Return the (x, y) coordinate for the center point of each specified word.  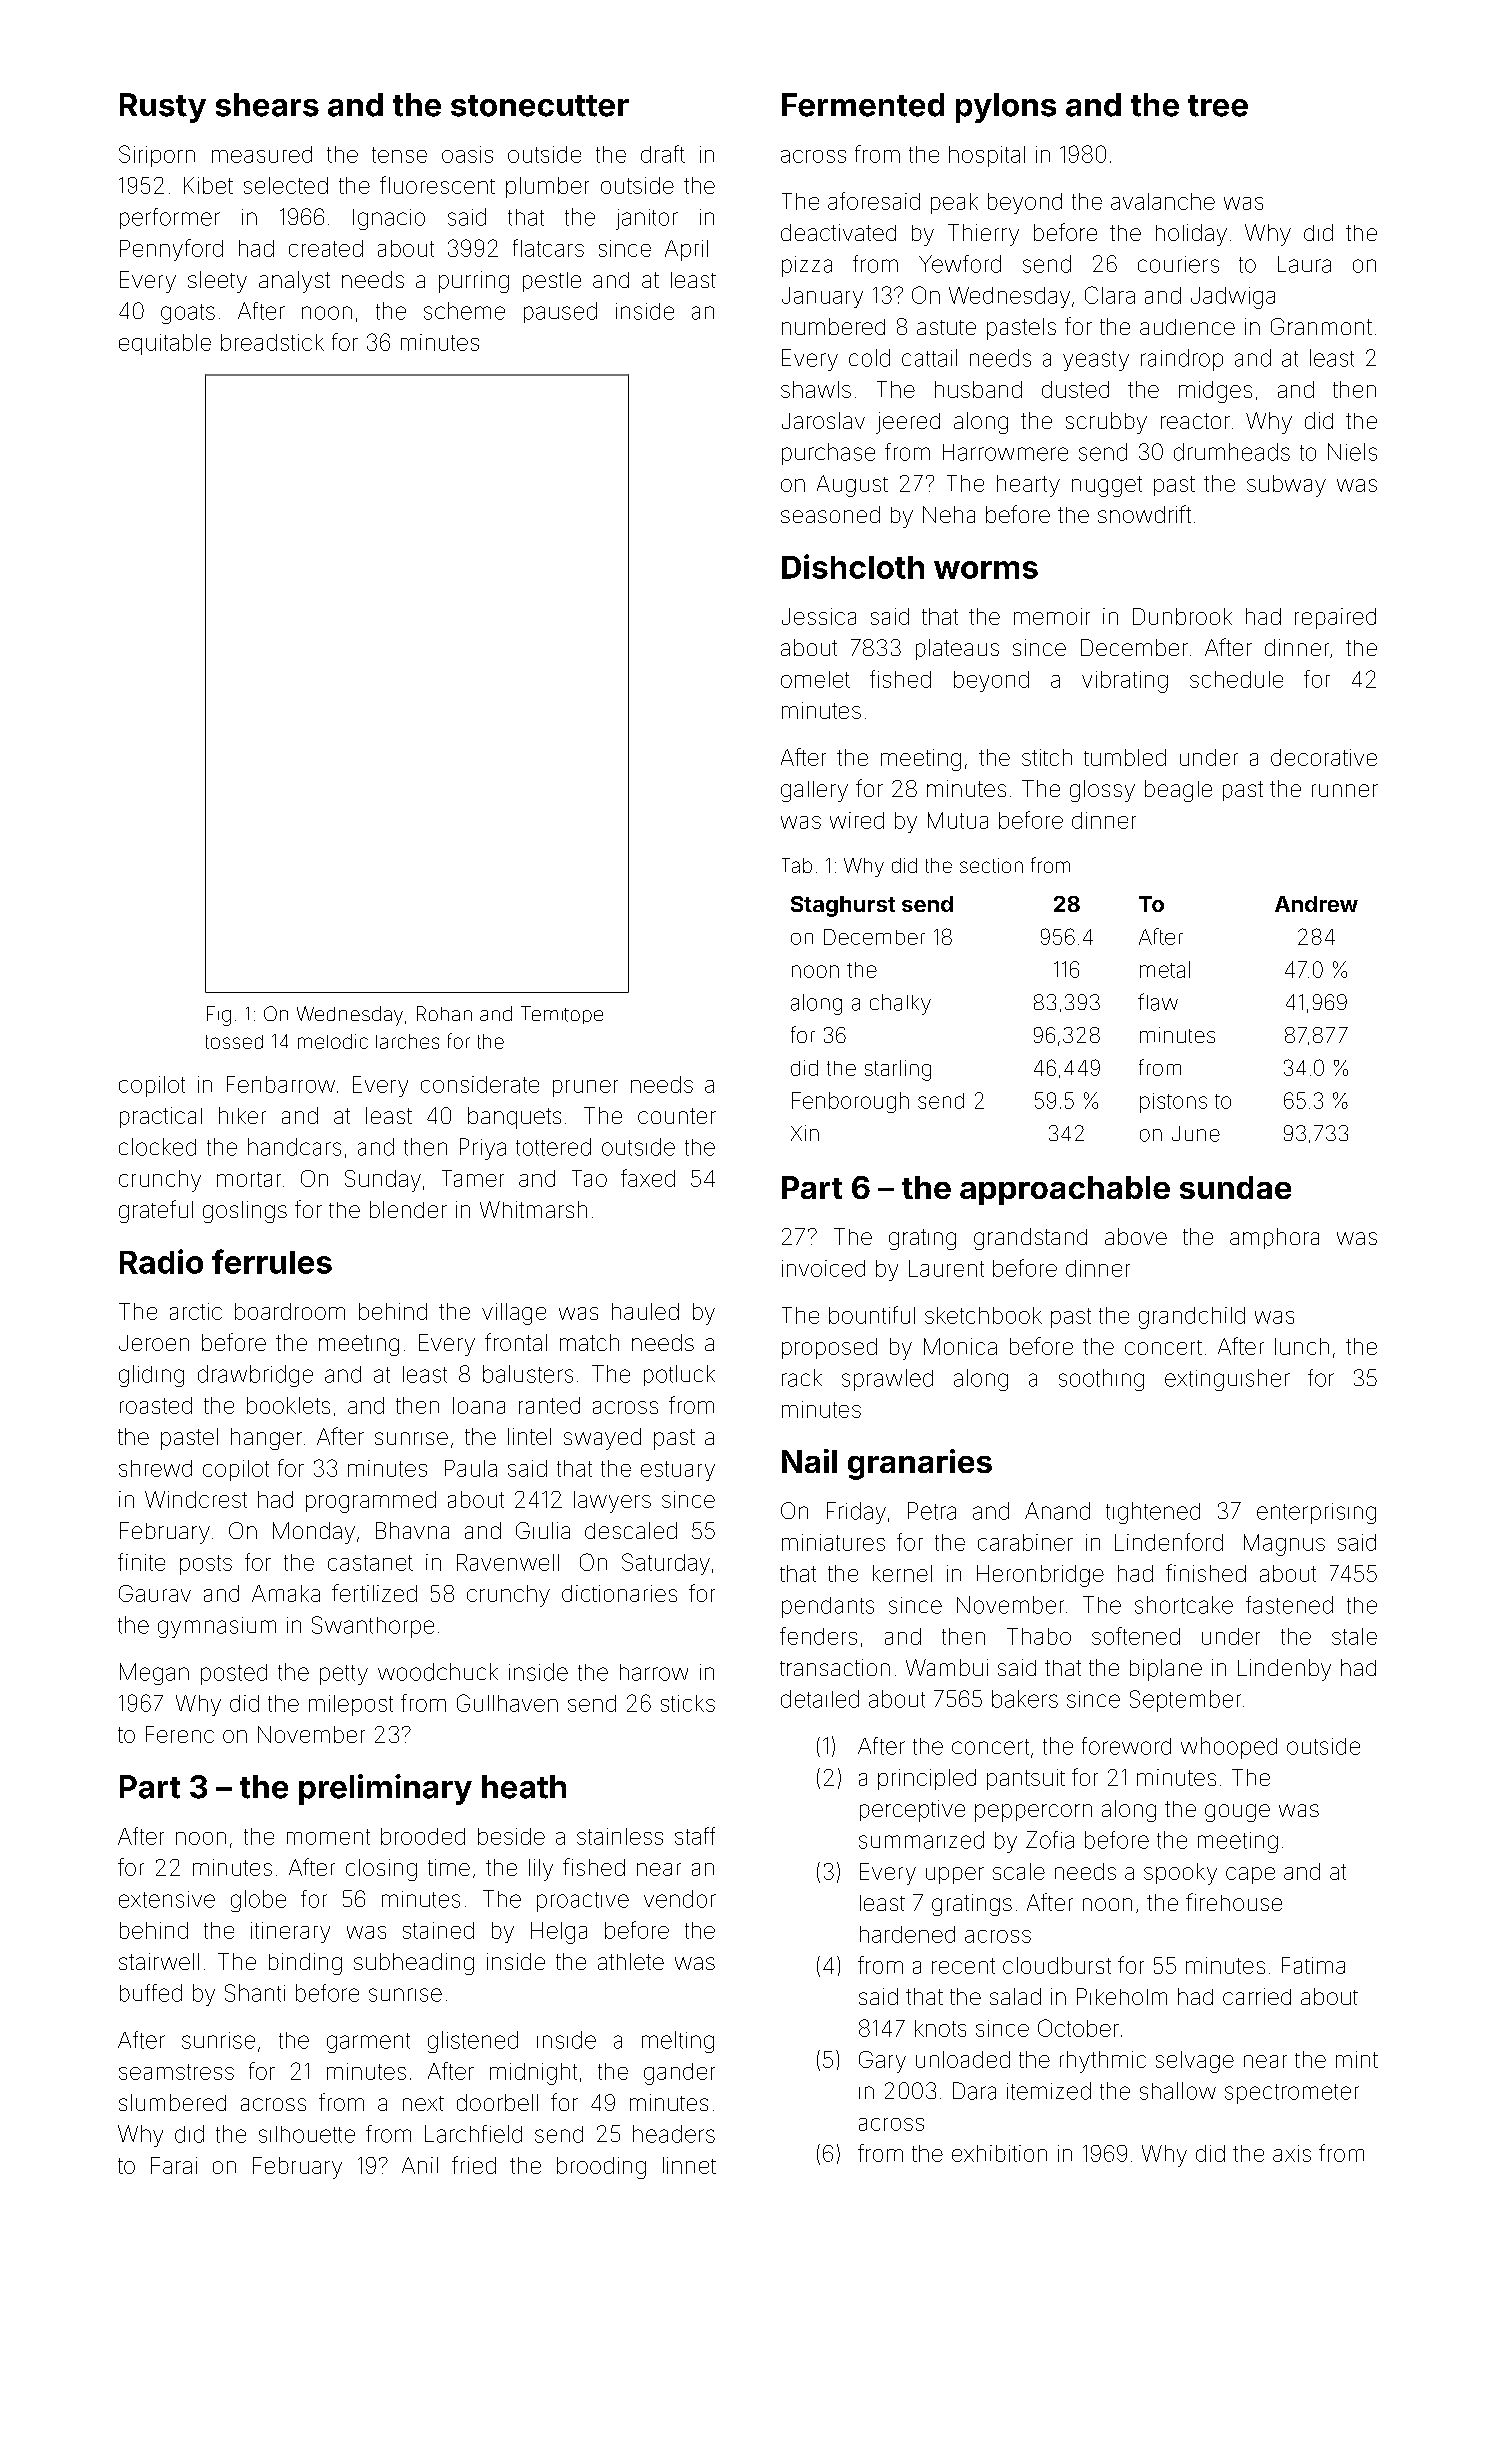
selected (286, 185)
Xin (805, 1133)
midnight (533, 2074)
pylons (1006, 108)
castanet (370, 1563)
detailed (820, 1699)
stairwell (159, 1961)
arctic (196, 1311)
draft (663, 154)
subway (1286, 486)
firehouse (1234, 1902)
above (1136, 1236)
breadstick (272, 342)
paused (560, 312)
